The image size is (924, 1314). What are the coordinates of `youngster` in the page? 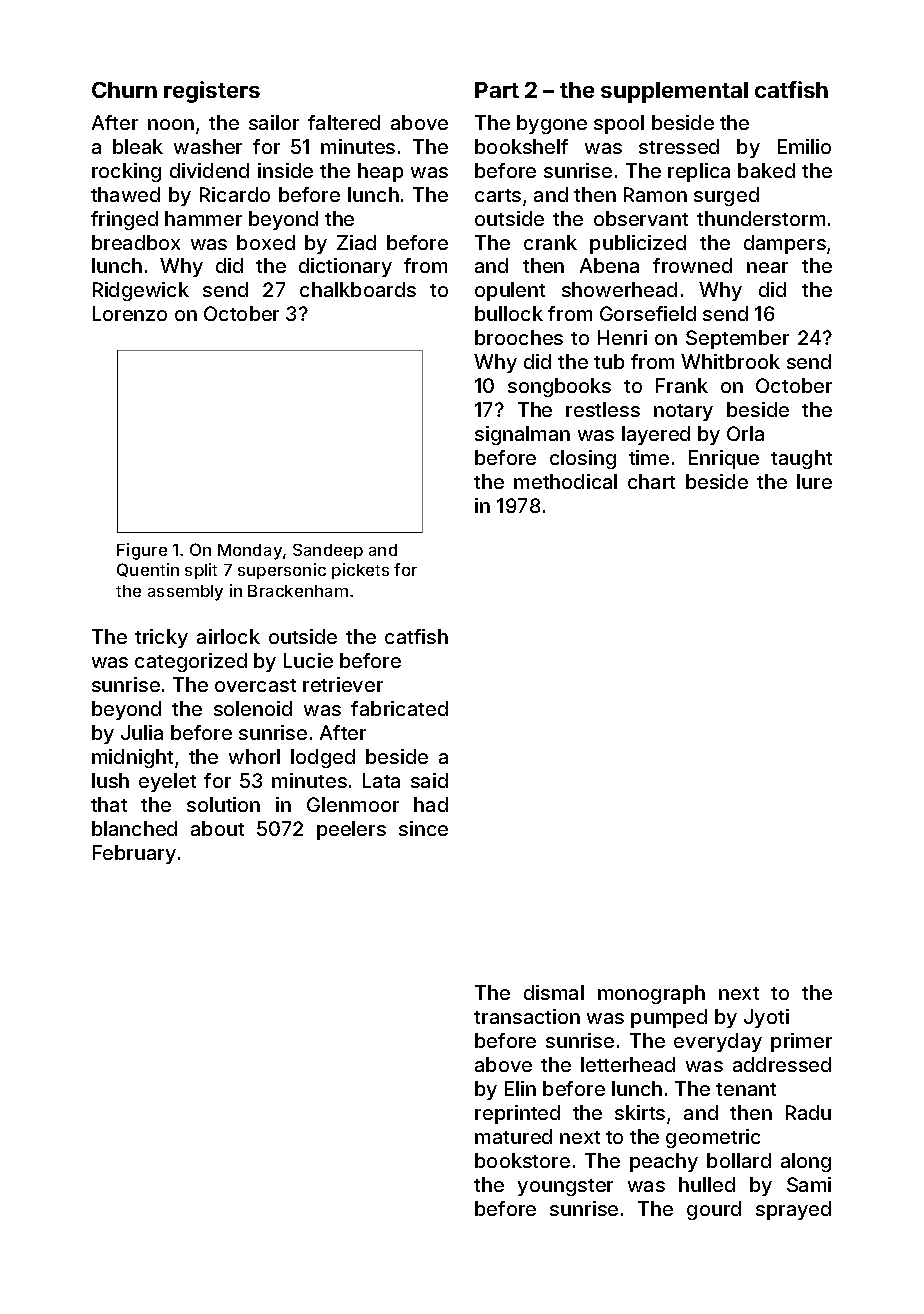 It's located at (565, 1187).
